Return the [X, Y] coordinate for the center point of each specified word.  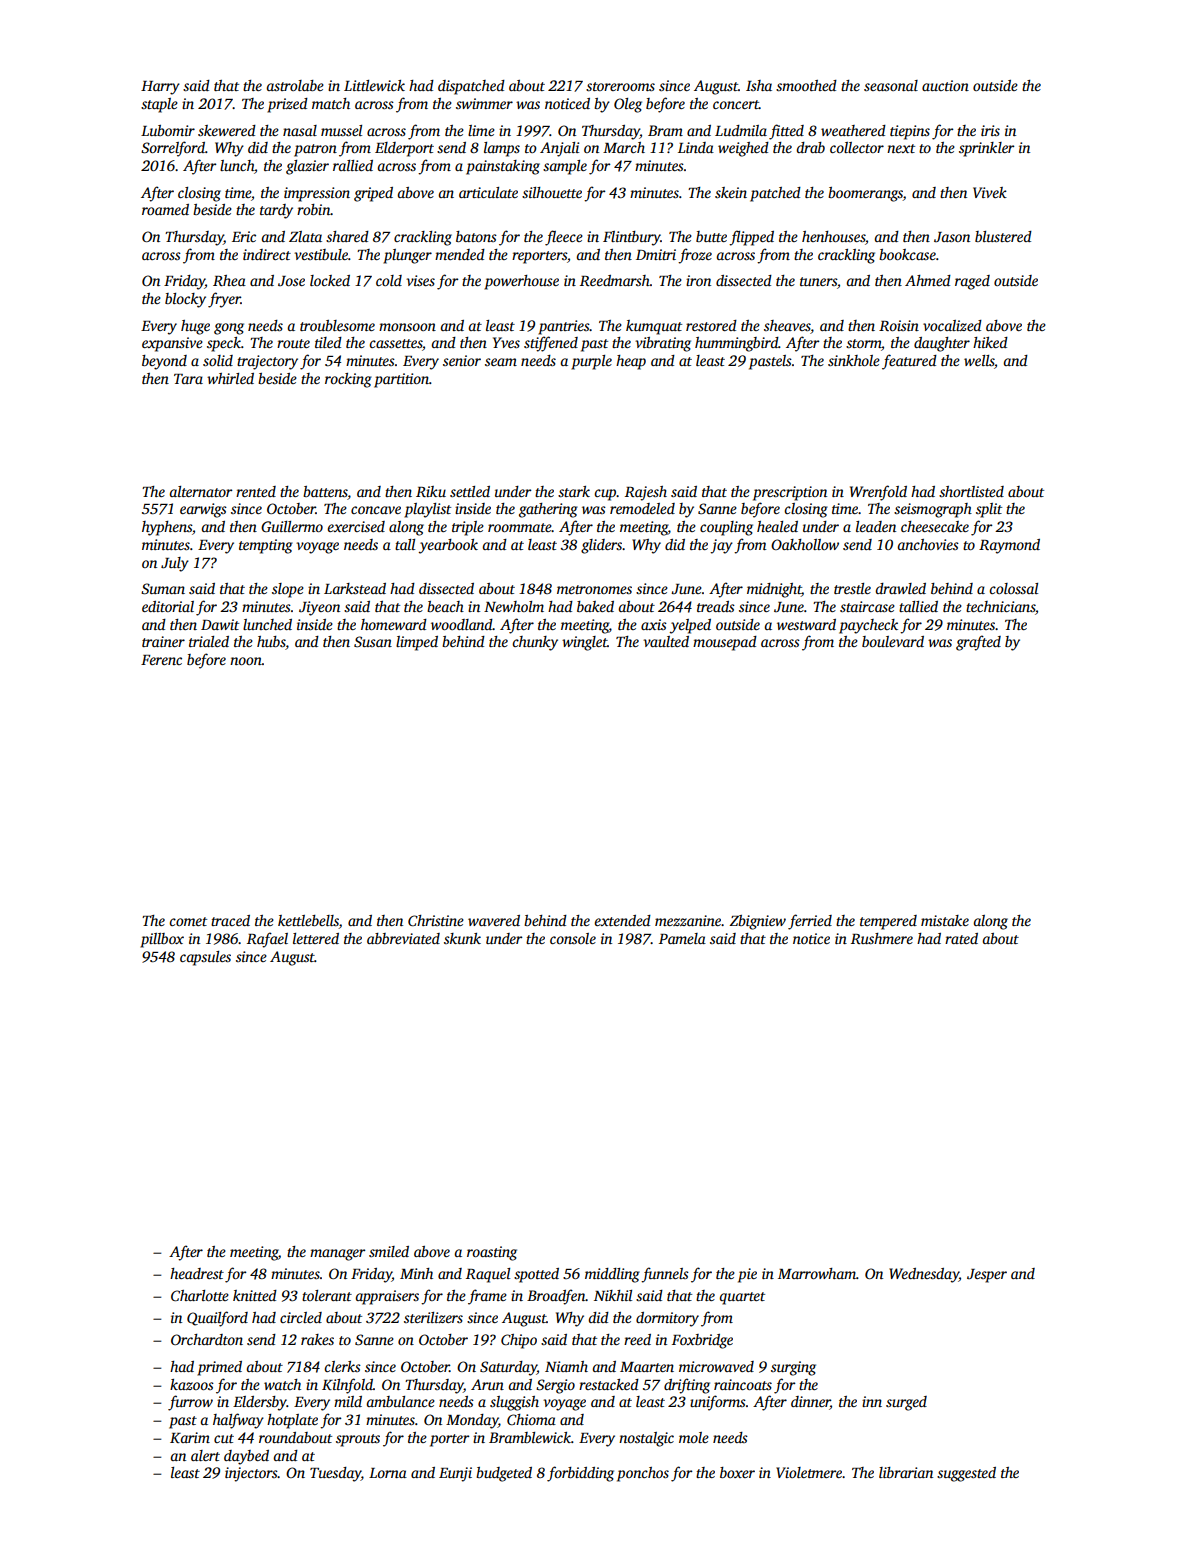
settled [470, 491]
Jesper [987, 1276]
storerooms [620, 86]
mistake [945, 920]
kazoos [192, 1384]
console [573, 938]
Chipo [519, 1341]
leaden [876, 526]
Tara [188, 379]
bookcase [907, 254]
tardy [276, 211]
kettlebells [308, 922]
